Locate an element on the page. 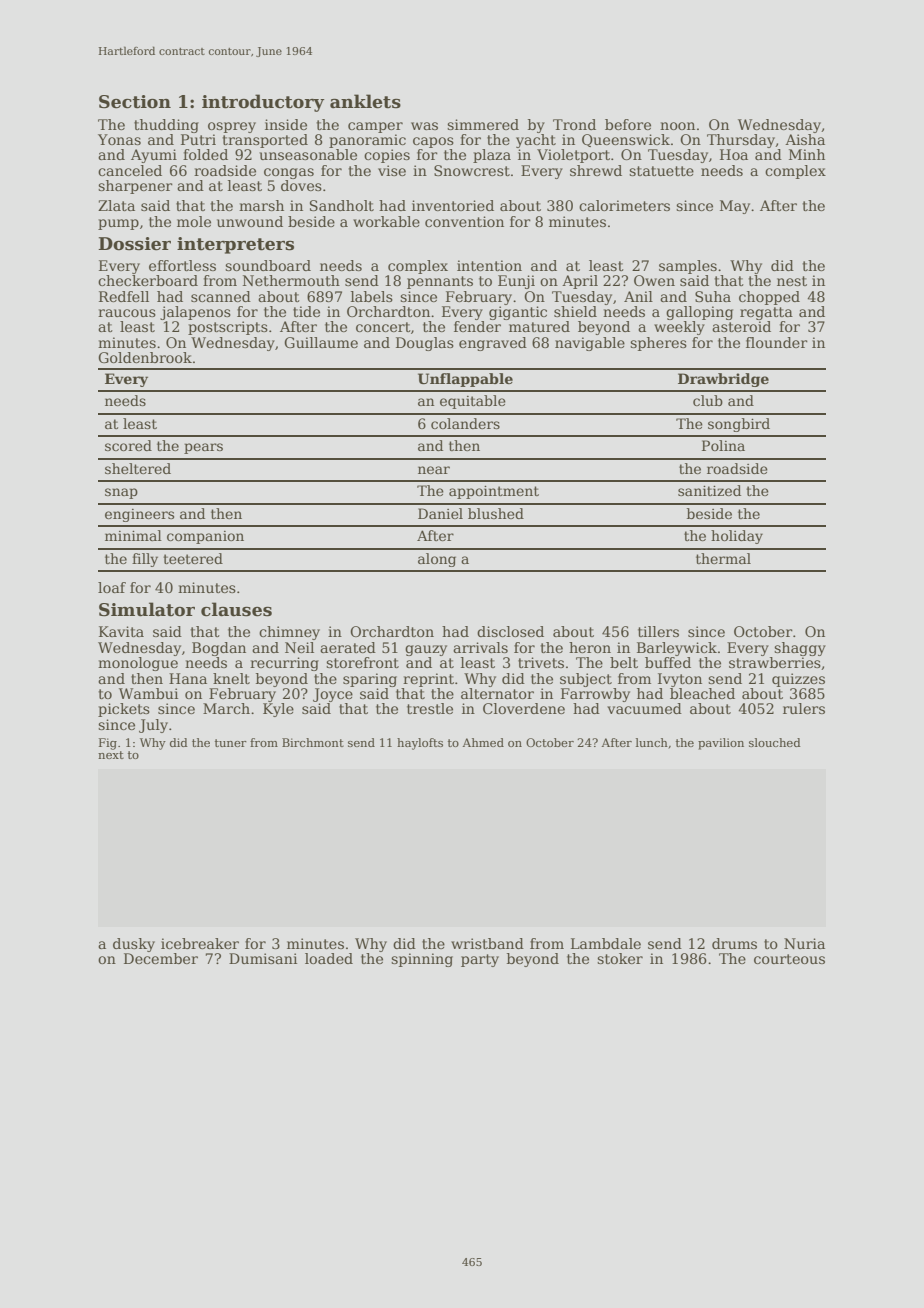 The height and width of the page is (1308, 924). galloping is located at coordinates (699, 313).
